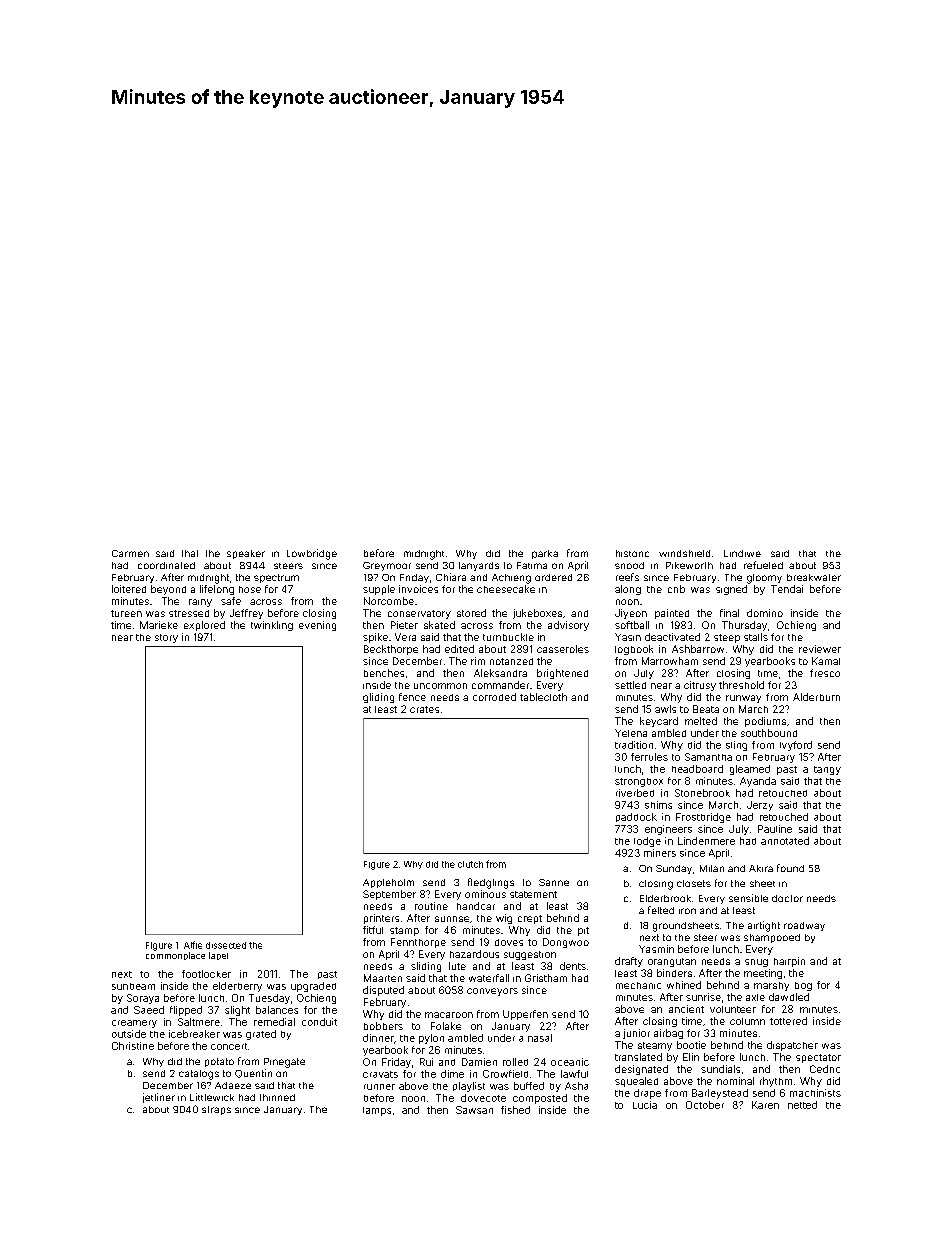 This screenshot has width=952, height=1233. I want to click on pit, so click(583, 931).
